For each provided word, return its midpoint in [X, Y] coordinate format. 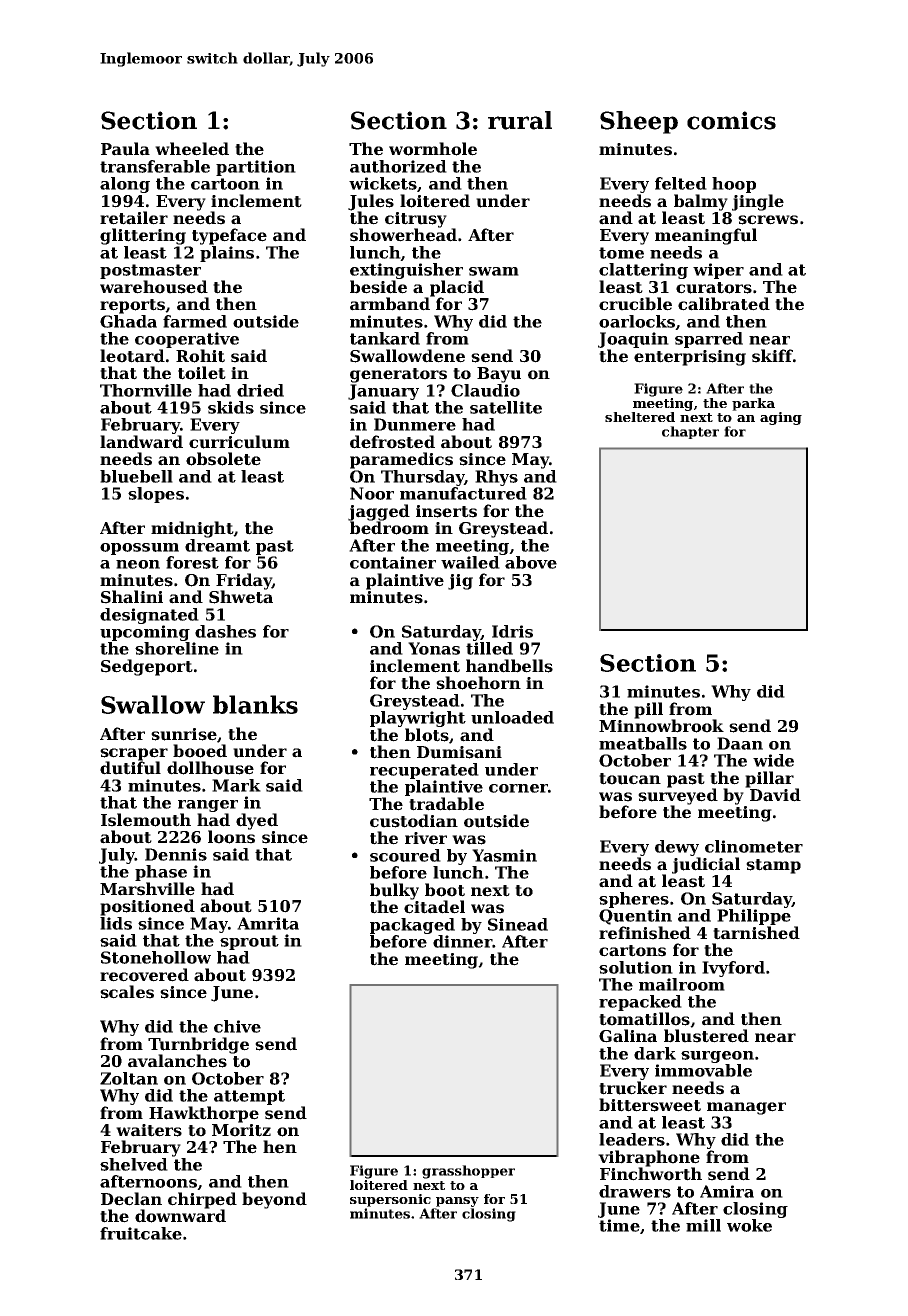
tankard [385, 338]
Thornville [146, 390]
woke [749, 1225]
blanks [255, 704]
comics [731, 120]
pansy [457, 1202]
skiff [772, 356]
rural [520, 120]
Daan [740, 743]
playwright [418, 719]
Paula [125, 149]
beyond [274, 1200]
